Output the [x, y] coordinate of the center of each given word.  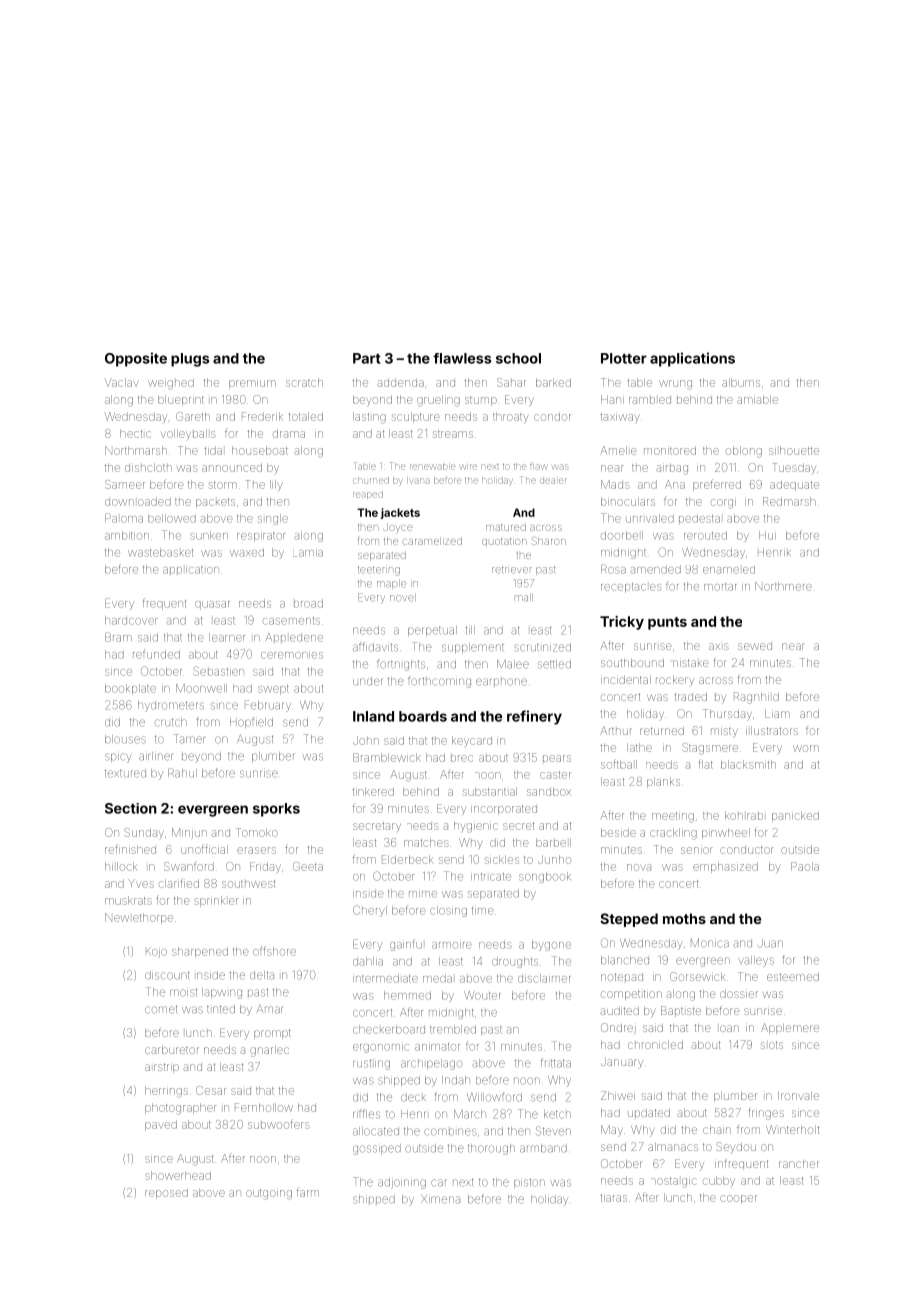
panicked [795, 816]
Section [131, 808]
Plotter [624, 358]
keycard [472, 741]
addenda [401, 383]
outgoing [269, 1194]
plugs [190, 360]
